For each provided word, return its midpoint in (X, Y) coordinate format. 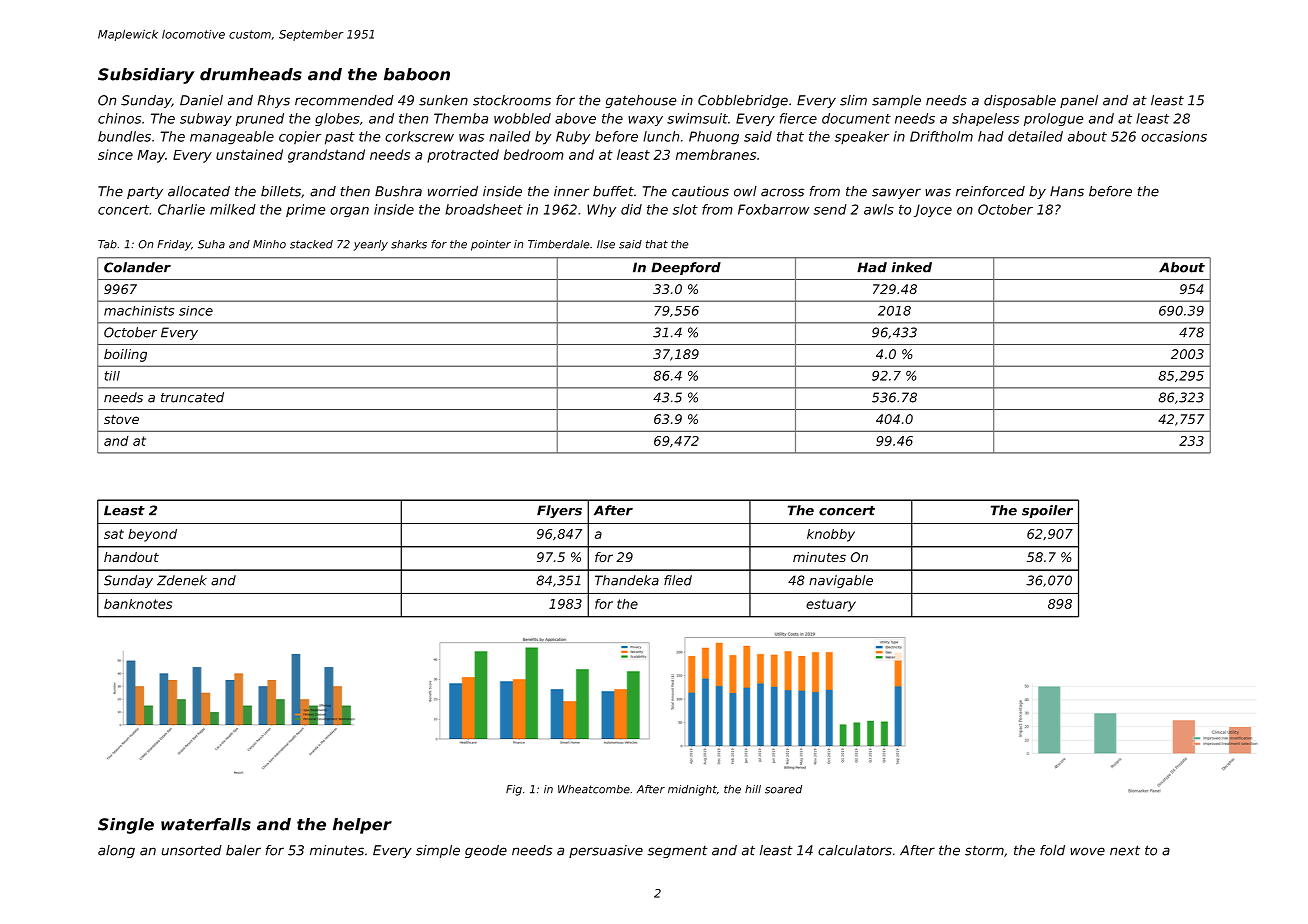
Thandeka (627, 580)
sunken (443, 100)
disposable (1020, 101)
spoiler (1047, 511)
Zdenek (182, 580)
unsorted (192, 850)
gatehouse (641, 101)
